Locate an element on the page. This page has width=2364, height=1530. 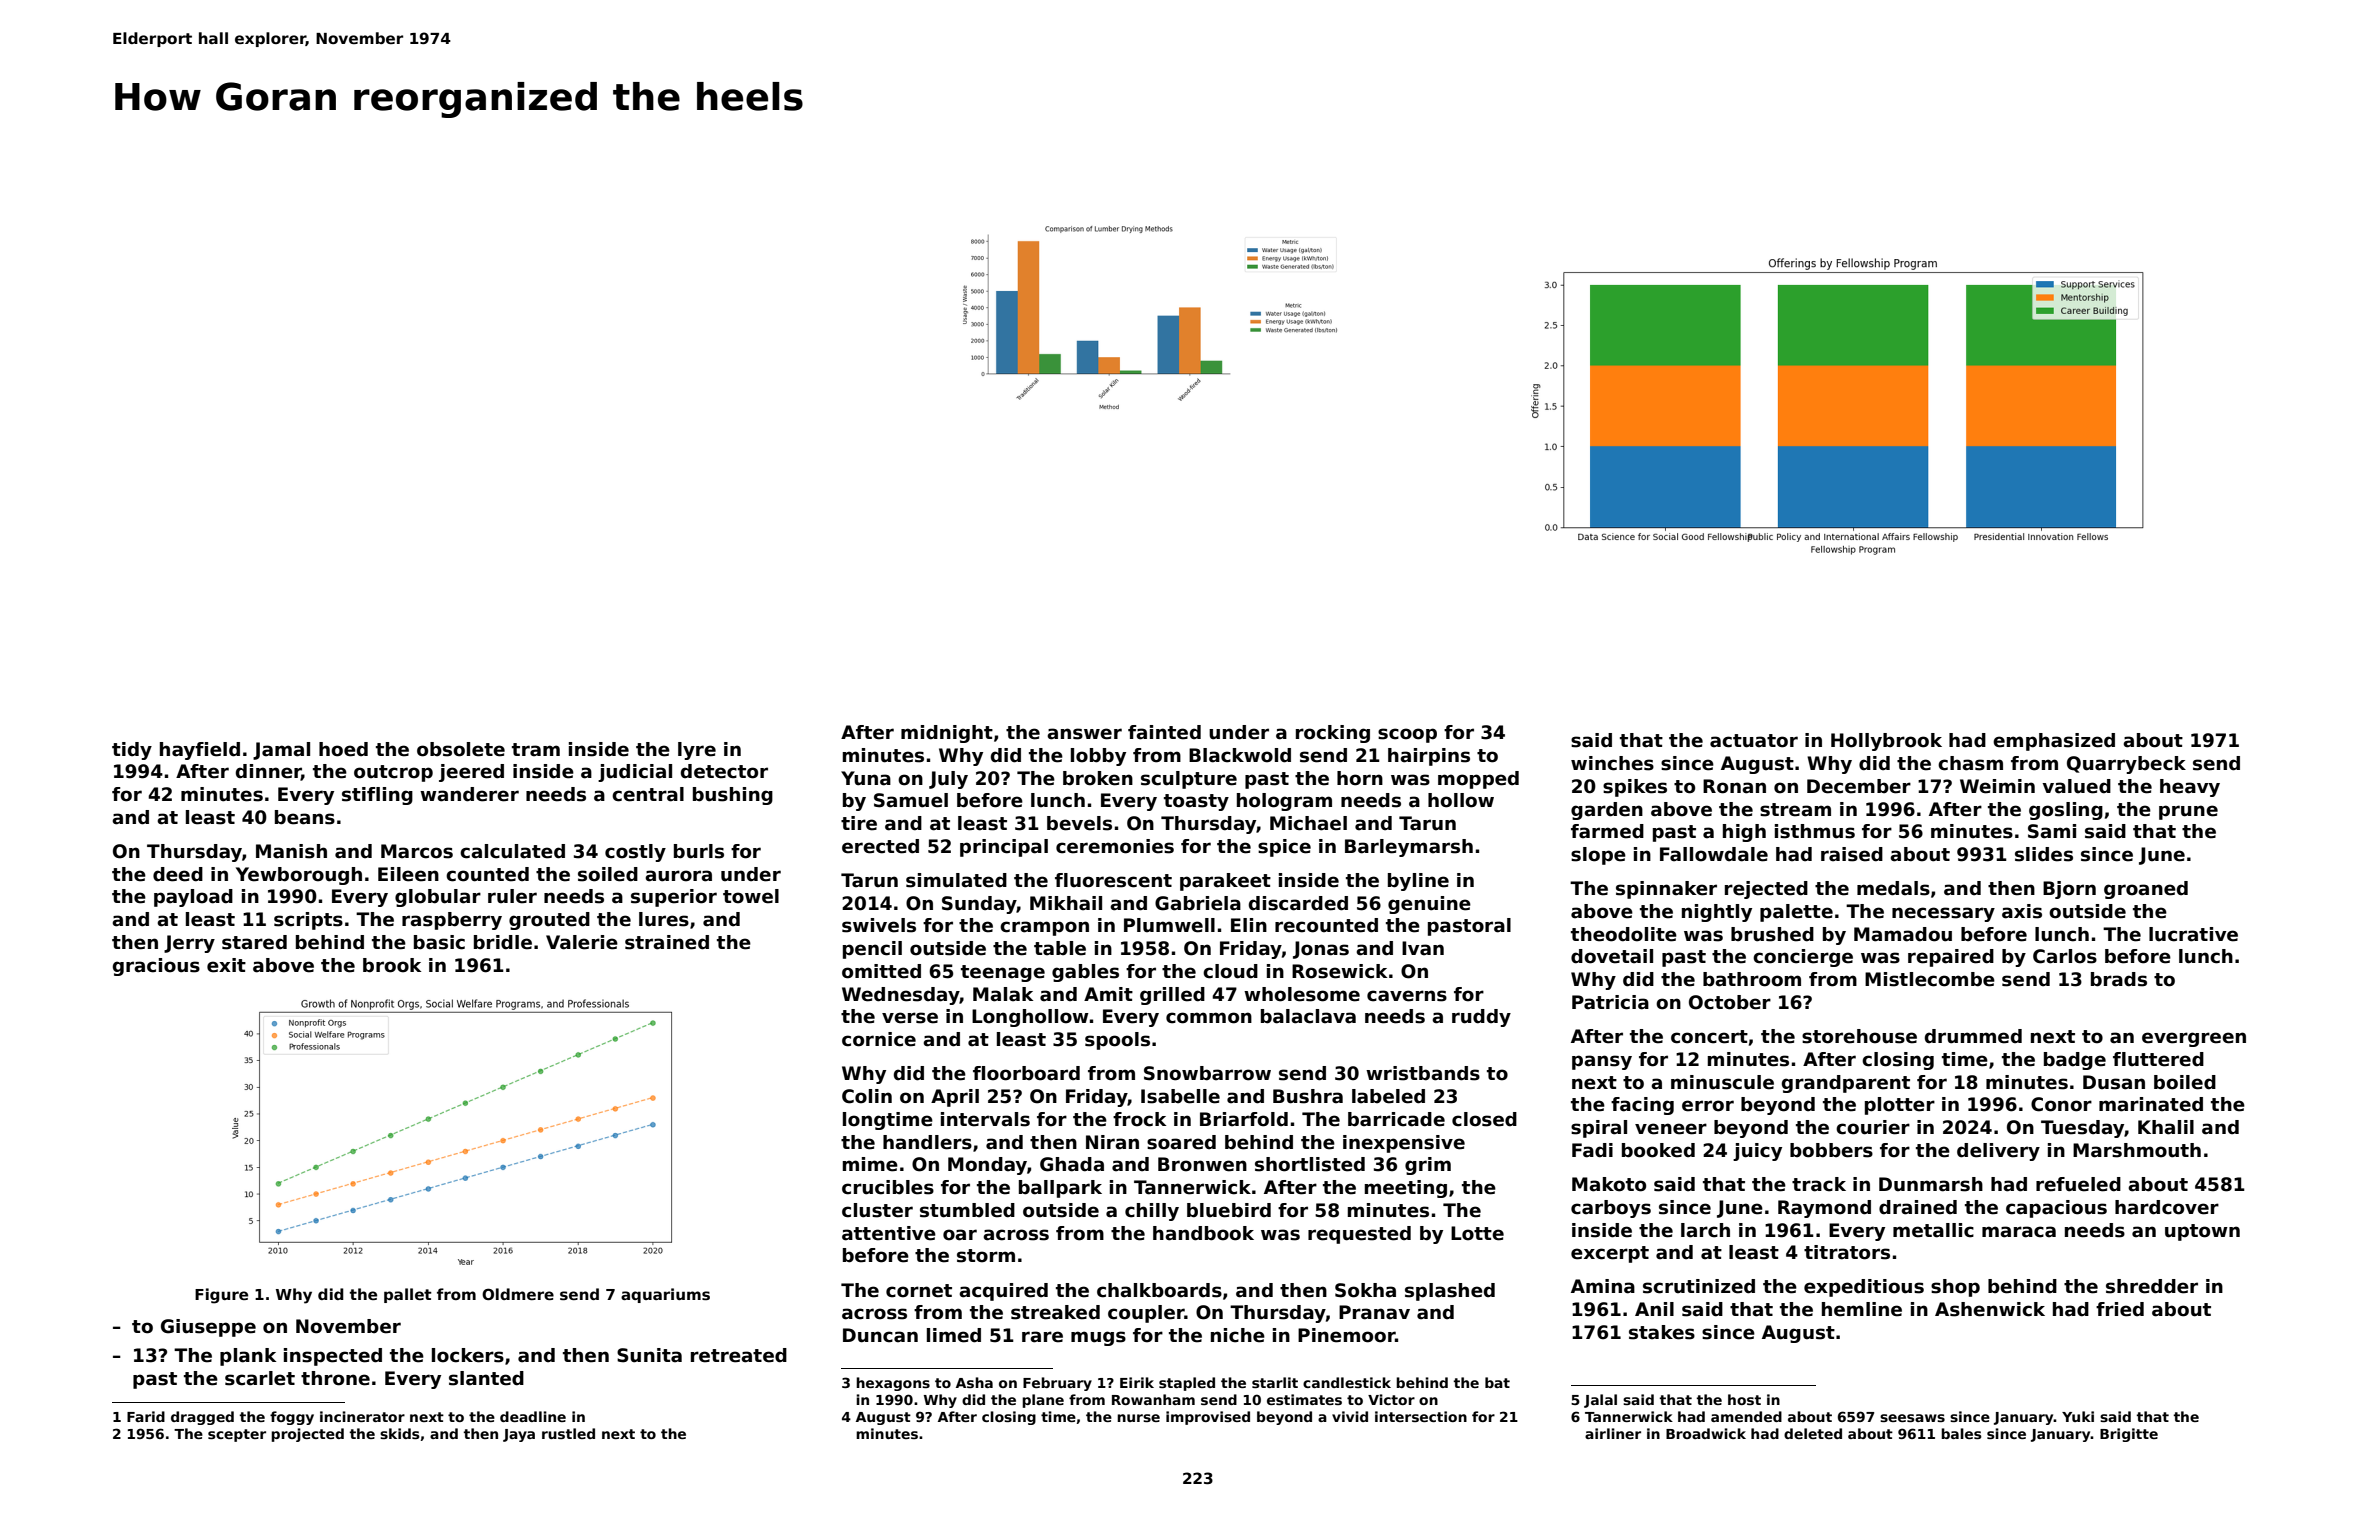
gracious is located at coordinates (156, 967).
